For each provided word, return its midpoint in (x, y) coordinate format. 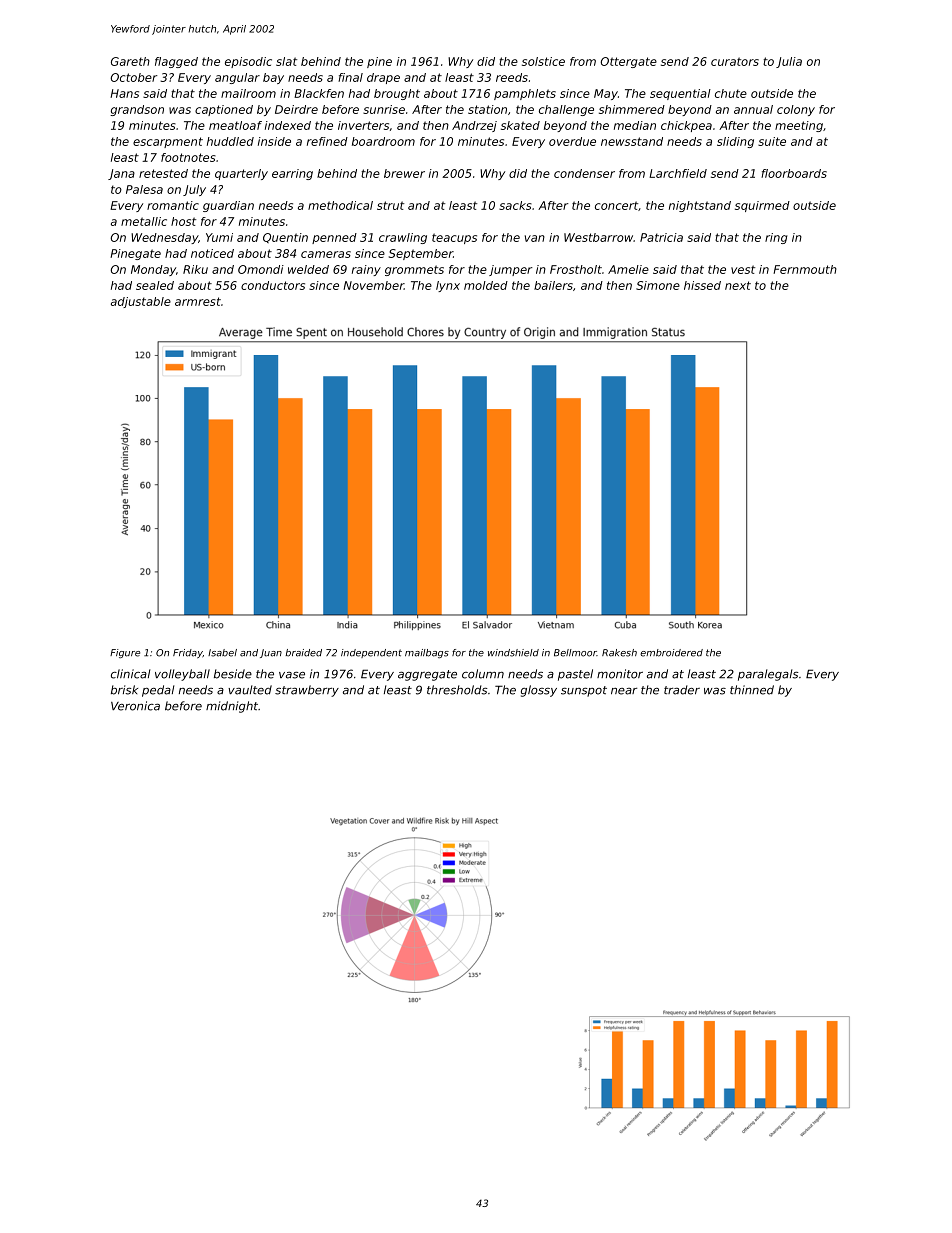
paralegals (768, 675)
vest (743, 269)
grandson (137, 110)
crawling (403, 238)
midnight (232, 707)
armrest (198, 301)
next (738, 285)
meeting (799, 126)
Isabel (222, 653)
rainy (366, 270)
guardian (228, 206)
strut (390, 205)
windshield (513, 653)
